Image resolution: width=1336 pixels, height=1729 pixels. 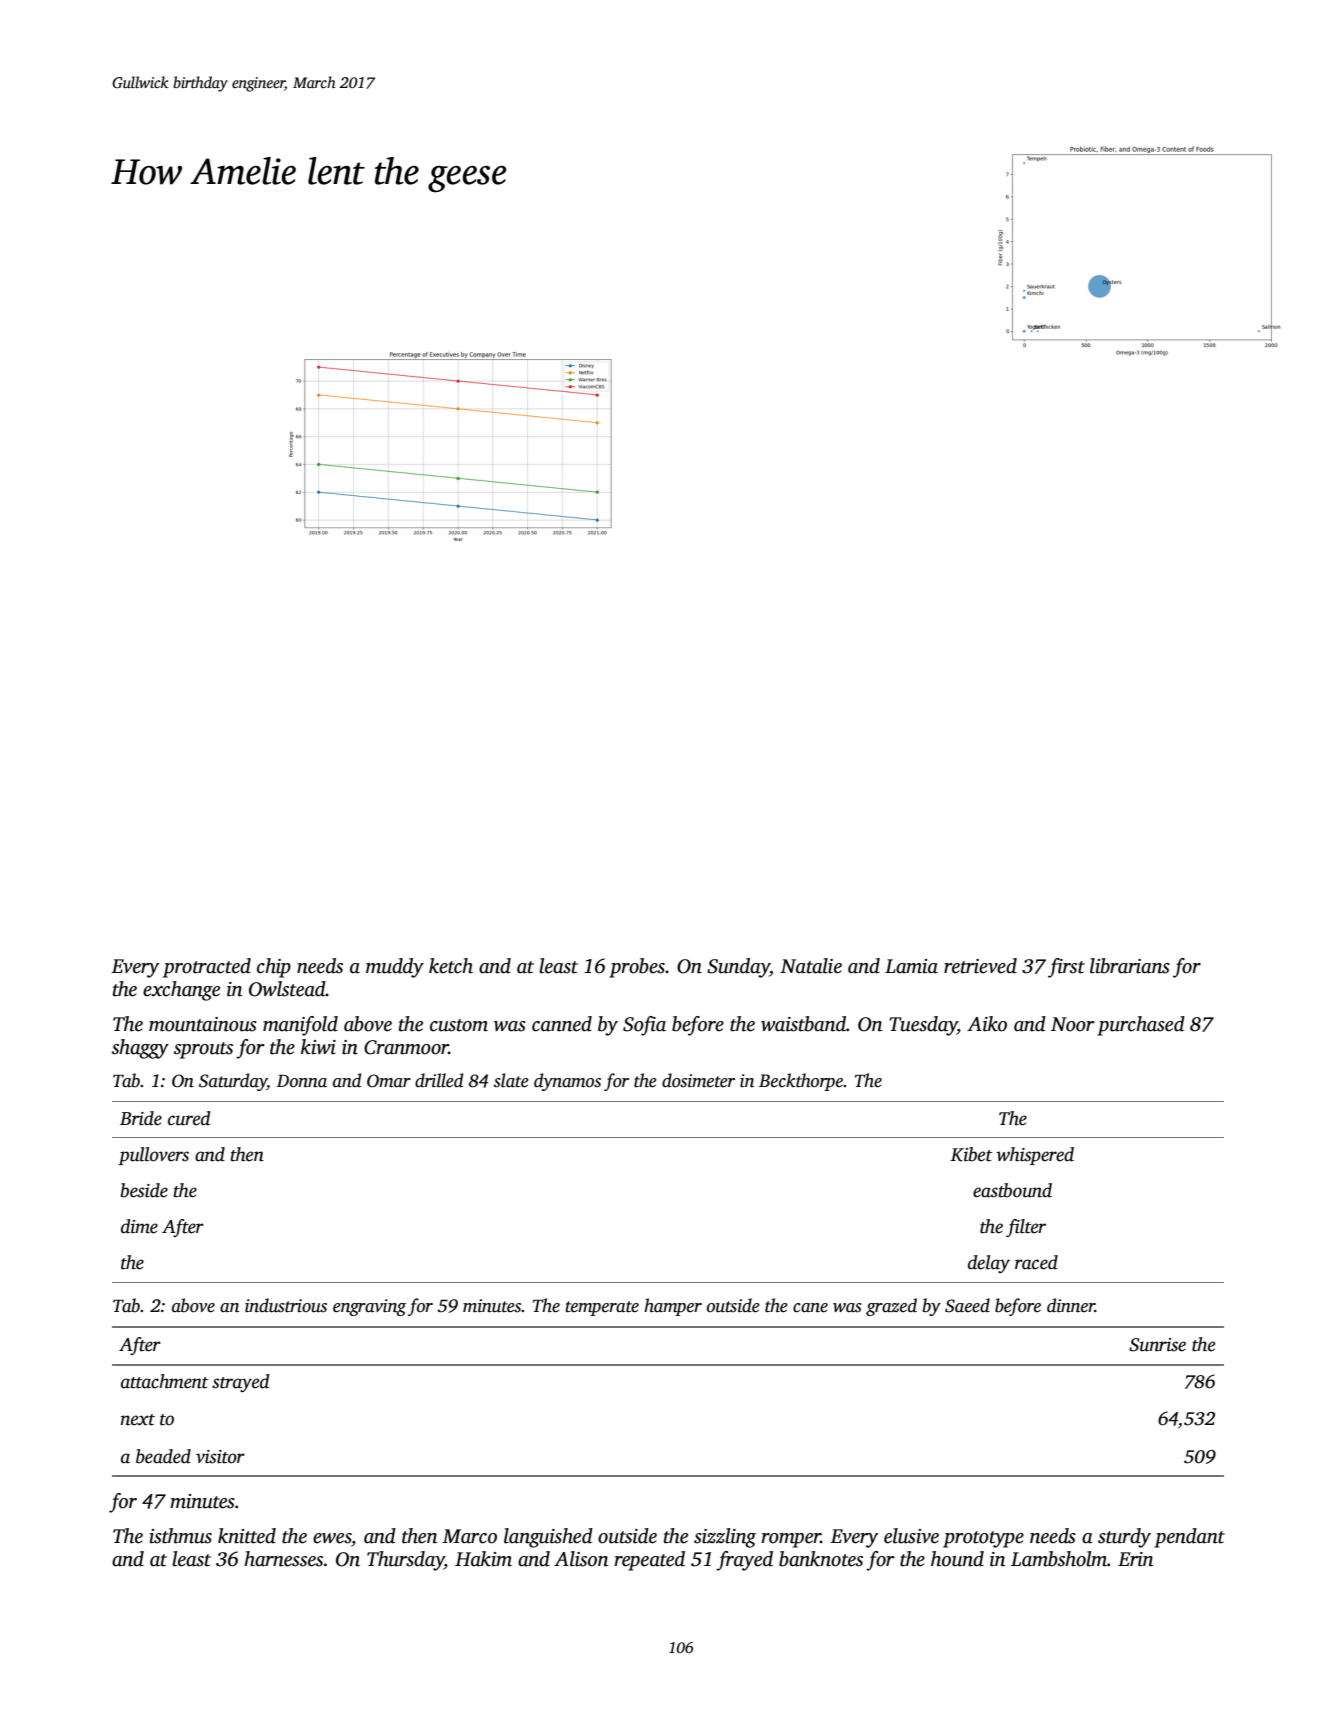 I want to click on Aiko, so click(x=987, y=1024).
